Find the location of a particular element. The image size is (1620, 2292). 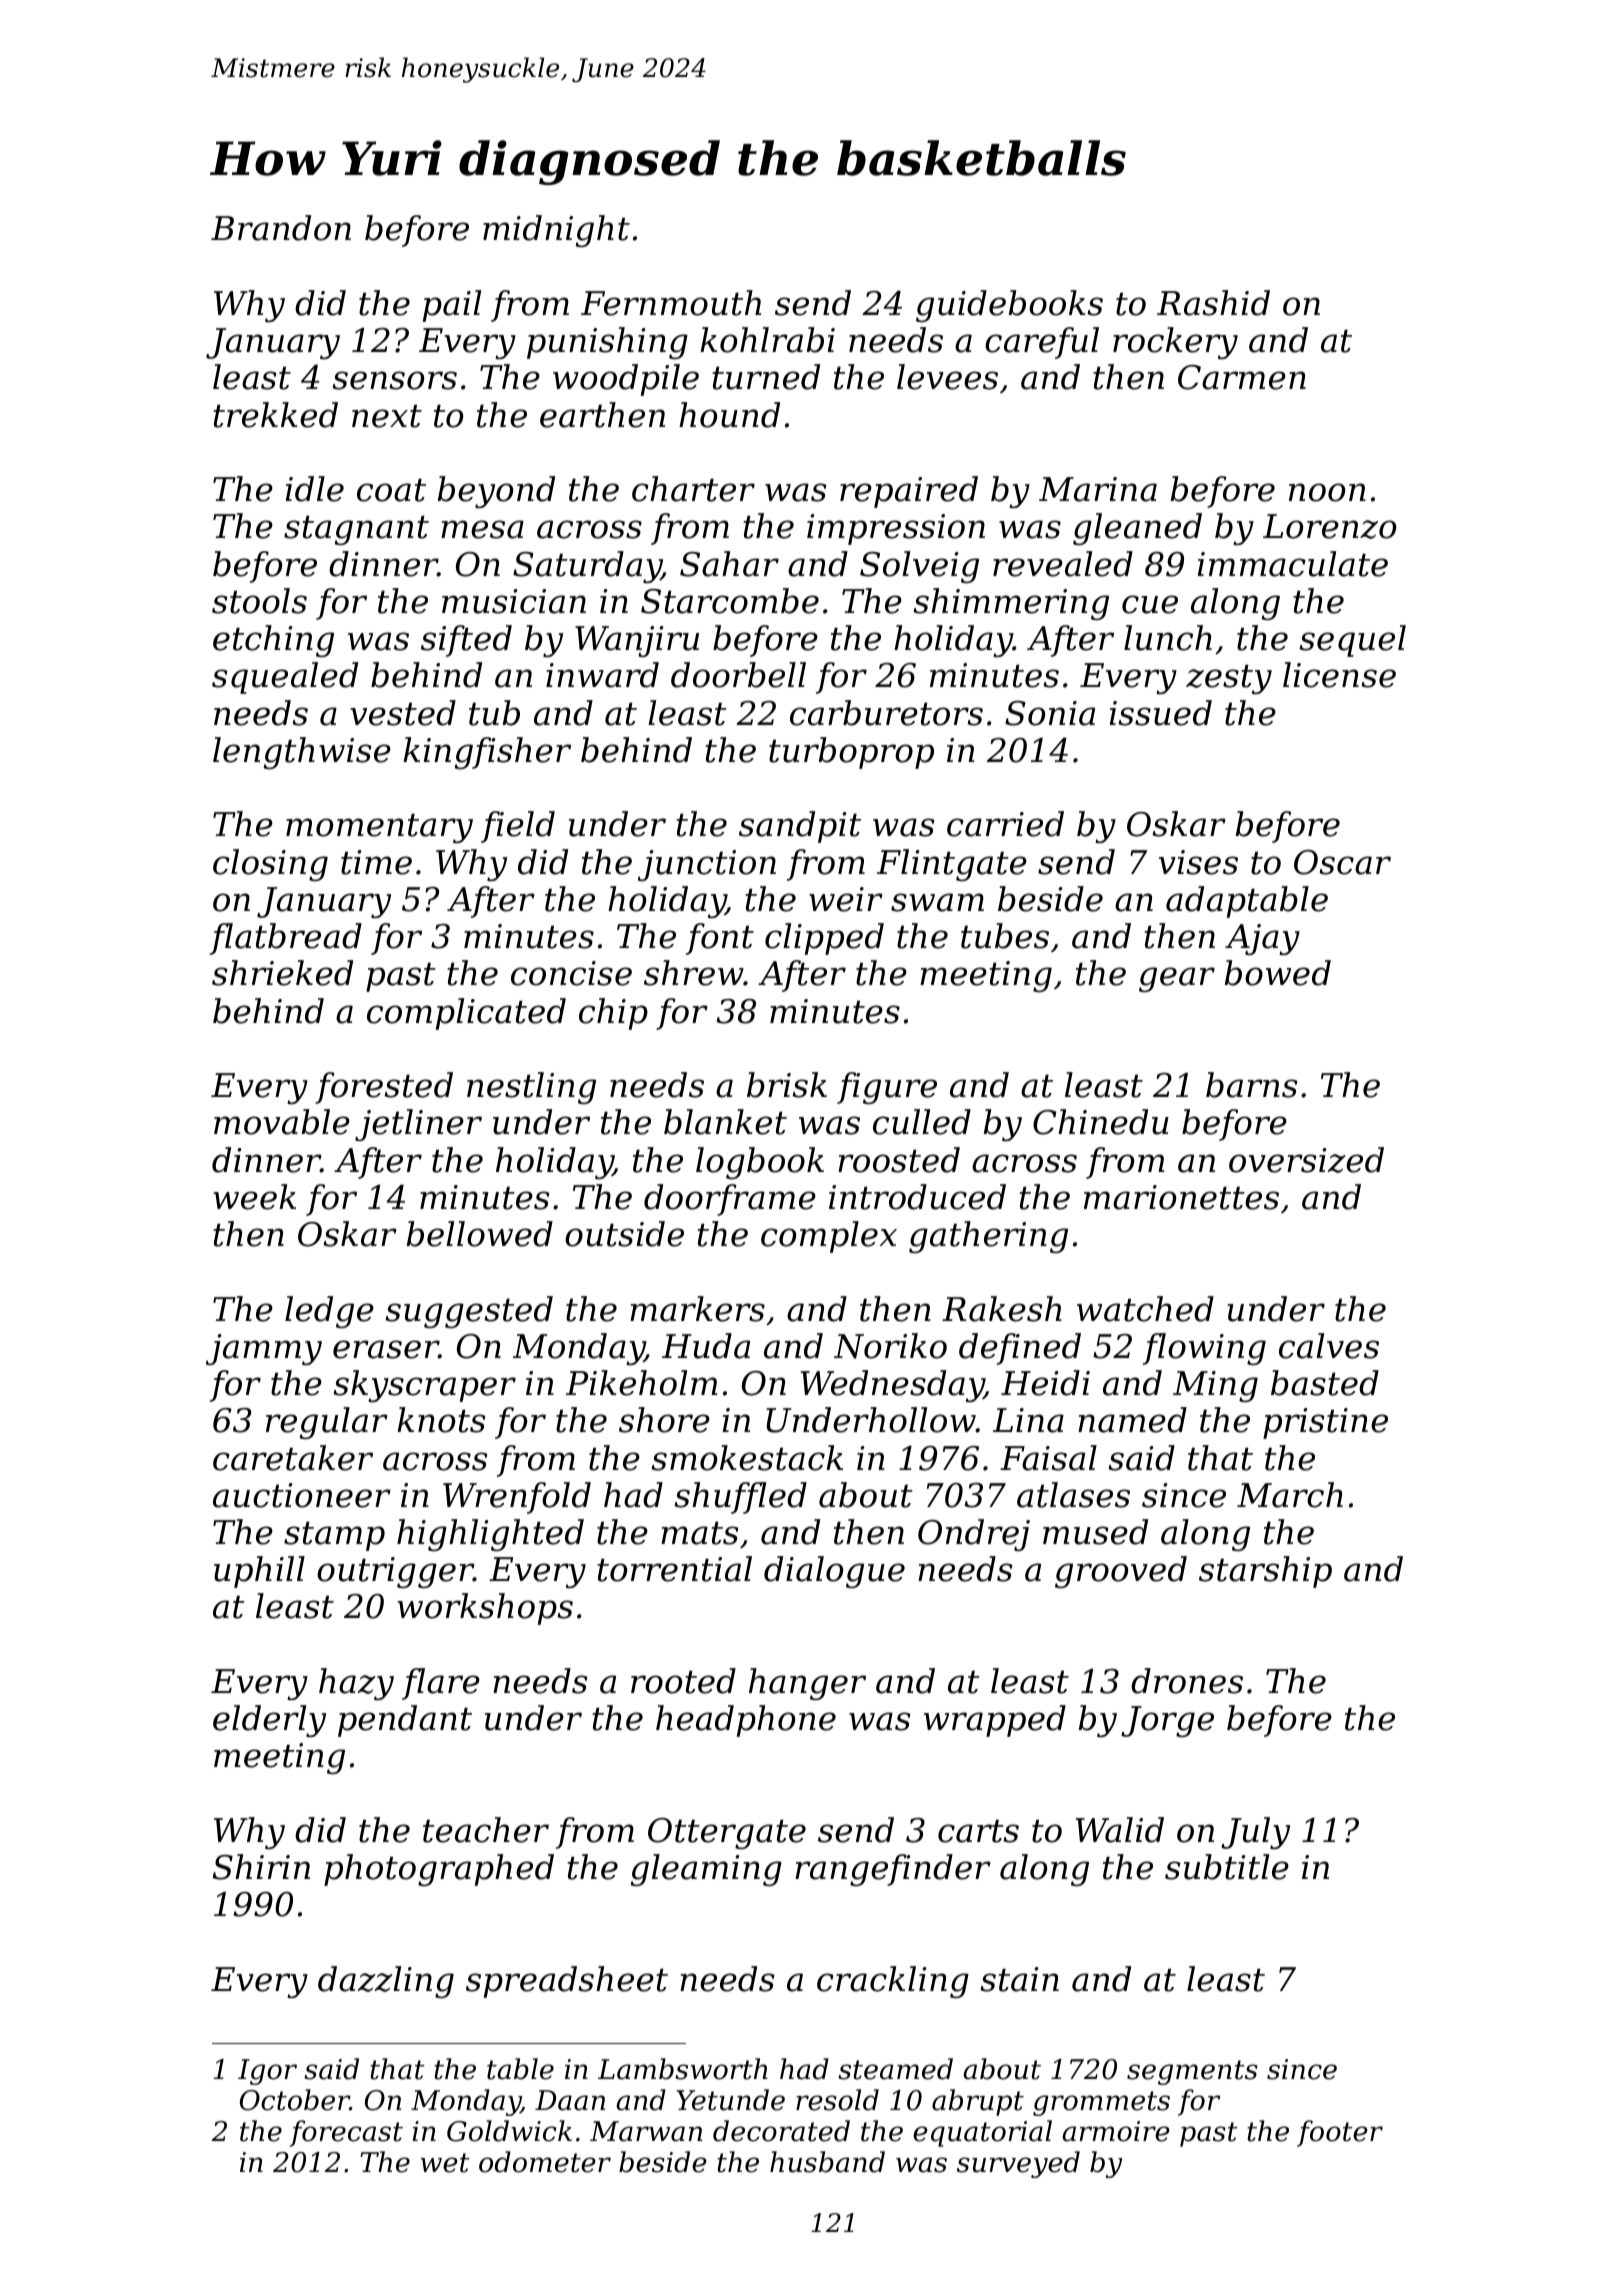

forested is located at coordinates (384, 1088).
